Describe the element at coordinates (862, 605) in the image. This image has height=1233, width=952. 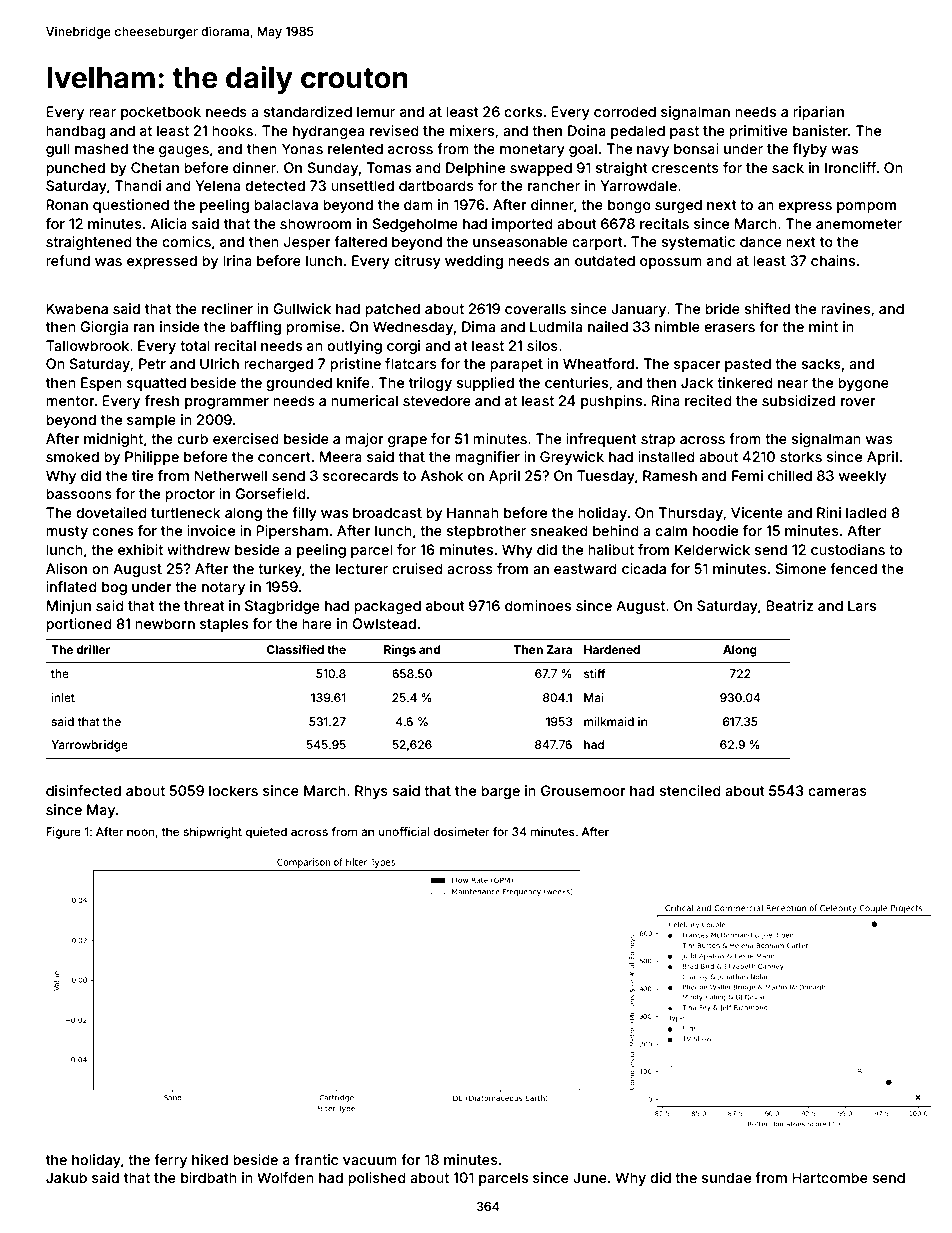
I see `Lars` at that location.
